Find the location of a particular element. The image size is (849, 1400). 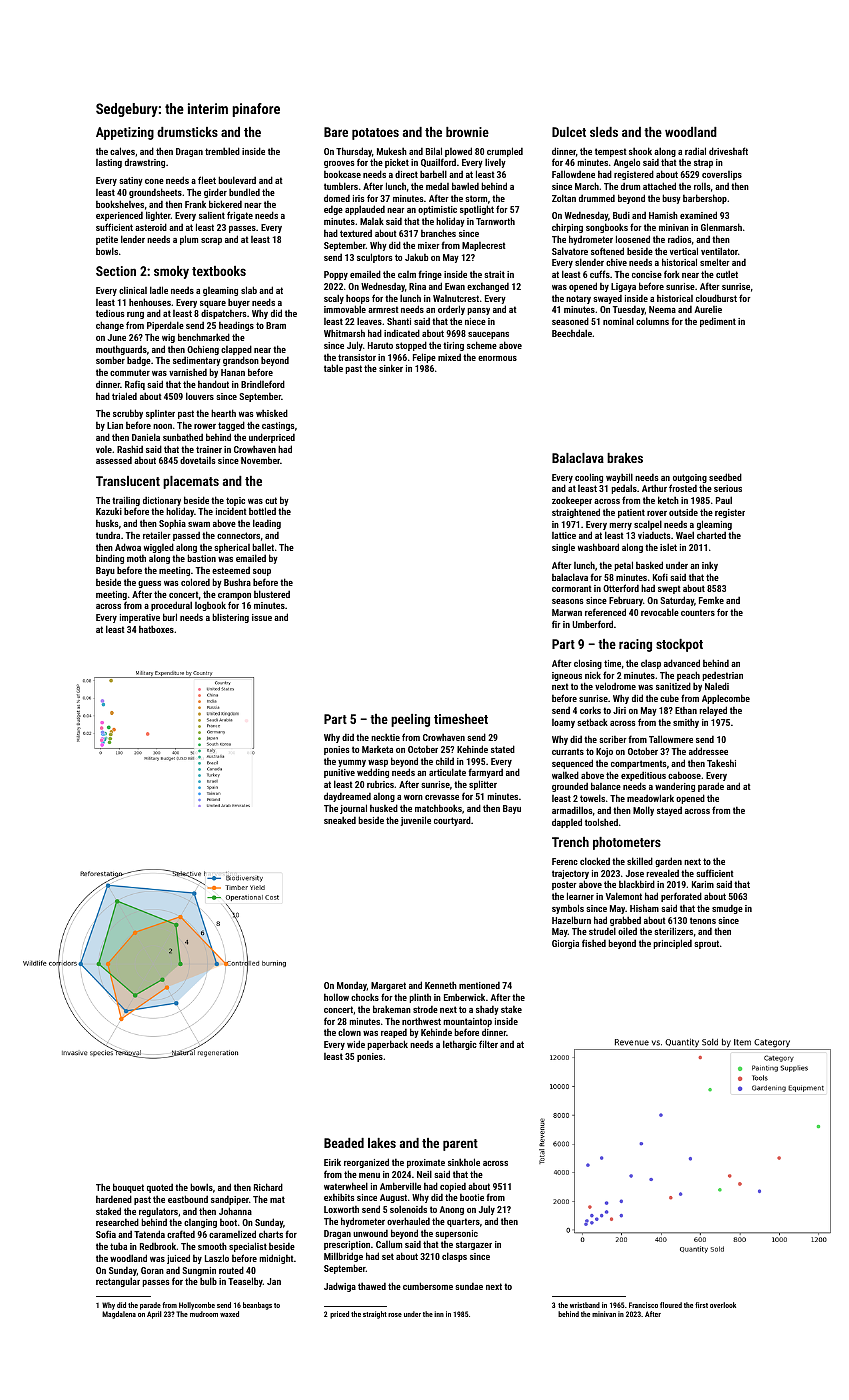

frigate is located at coordinates (240, 216).
